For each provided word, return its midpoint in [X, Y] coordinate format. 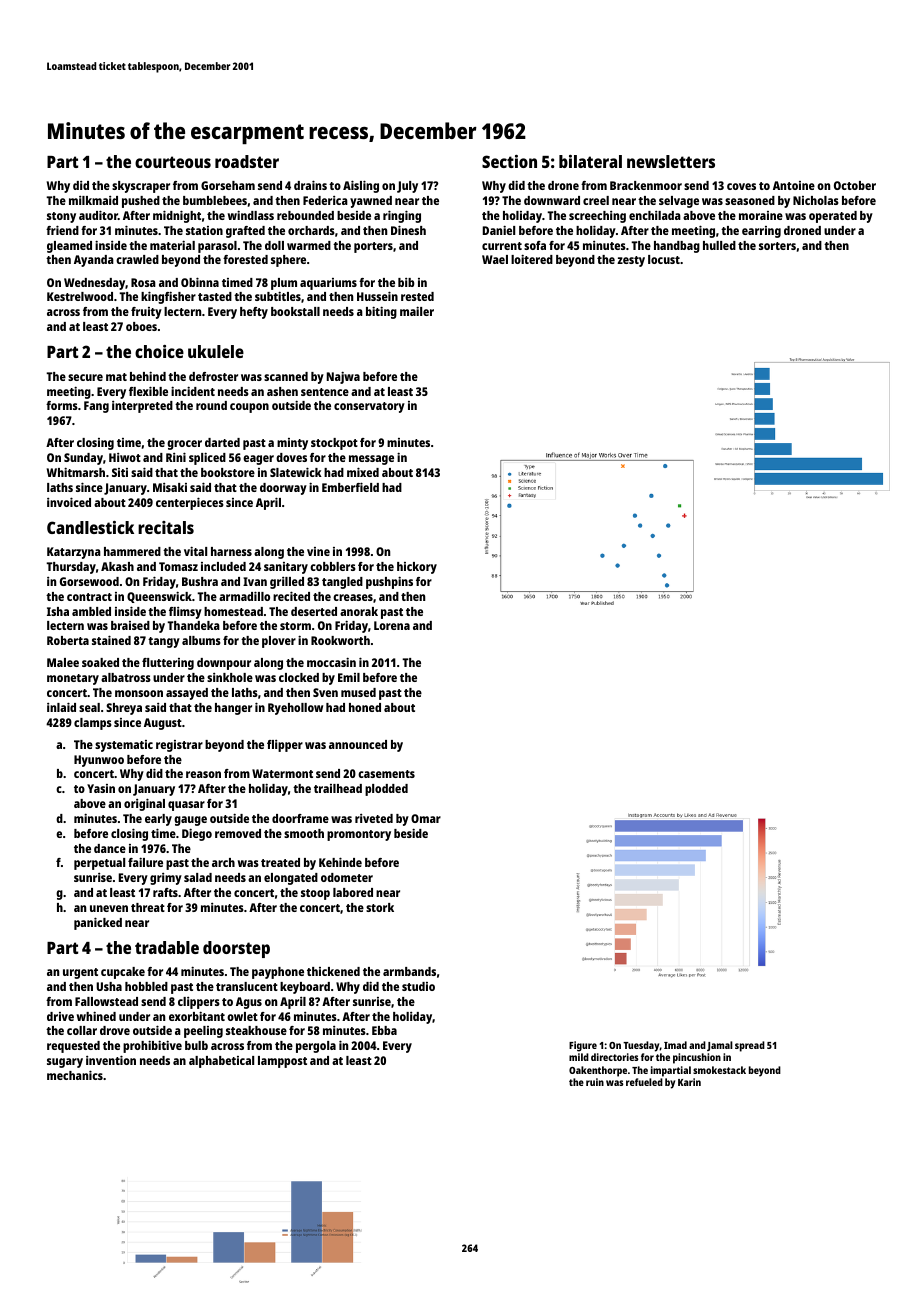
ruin [595, 1082]
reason [203, 774]
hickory [417, 568]
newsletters [671, 161]
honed [365, 707]
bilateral [590, 161]
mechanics [75, 1075]
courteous [173, 162]
